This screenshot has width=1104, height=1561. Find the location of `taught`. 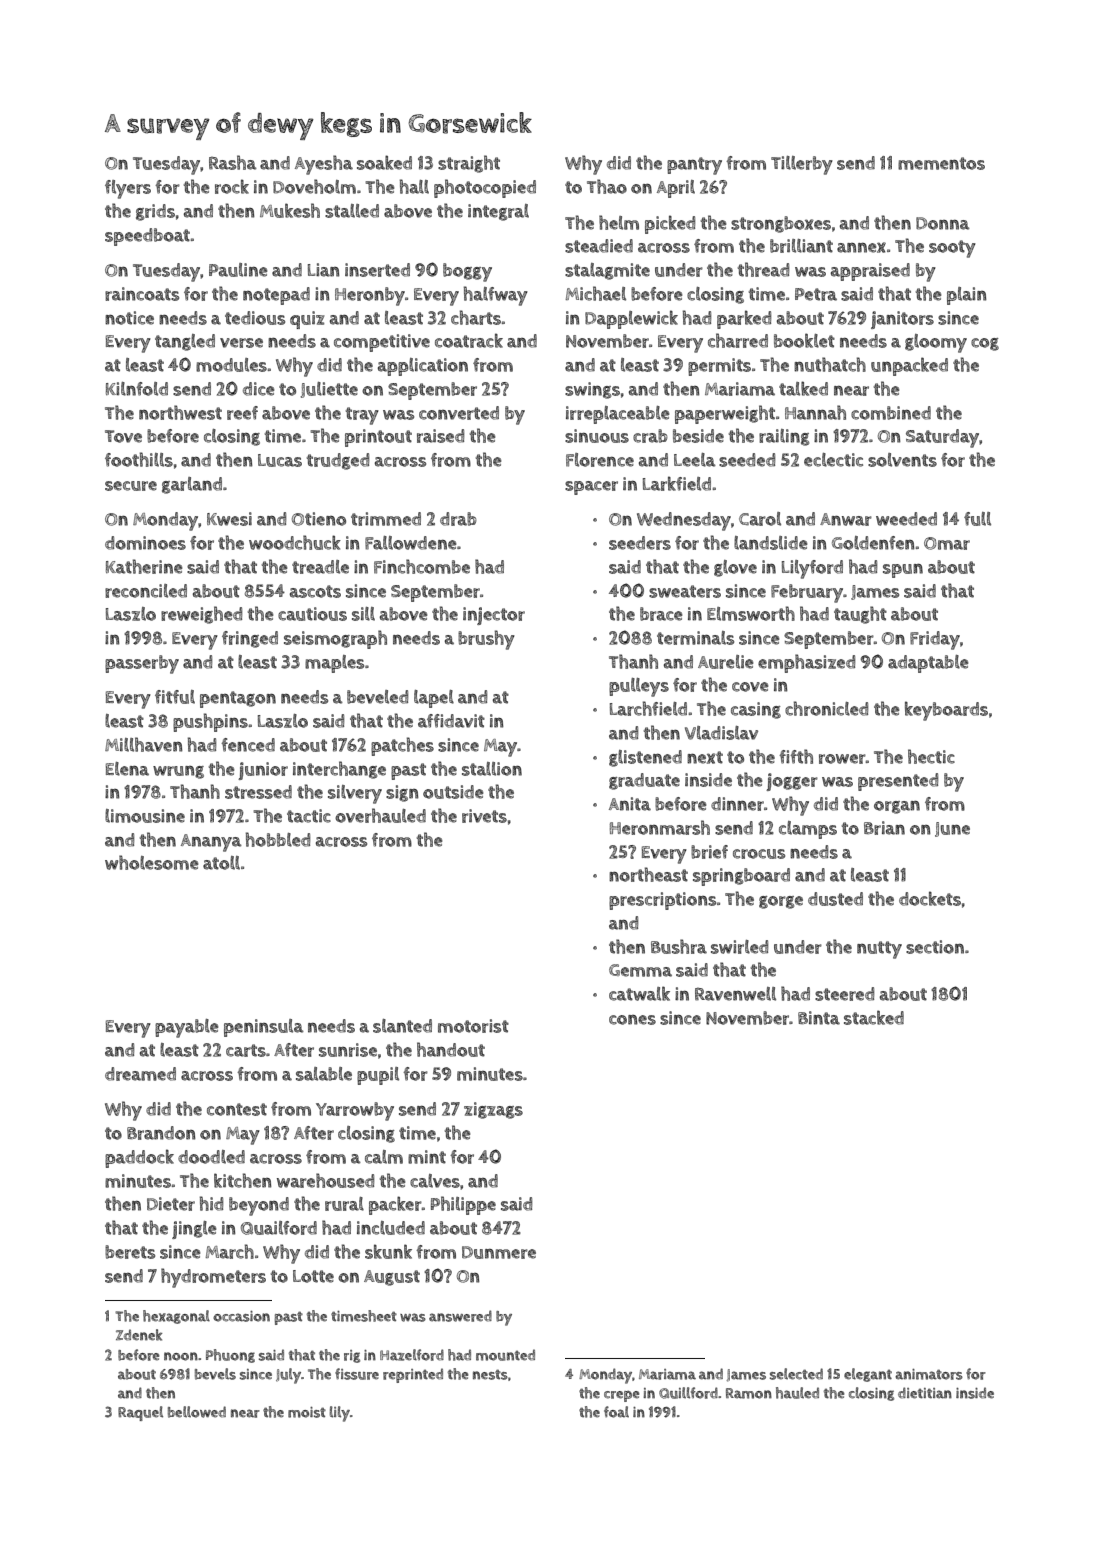

taught is located at coordinates (860, 615).
